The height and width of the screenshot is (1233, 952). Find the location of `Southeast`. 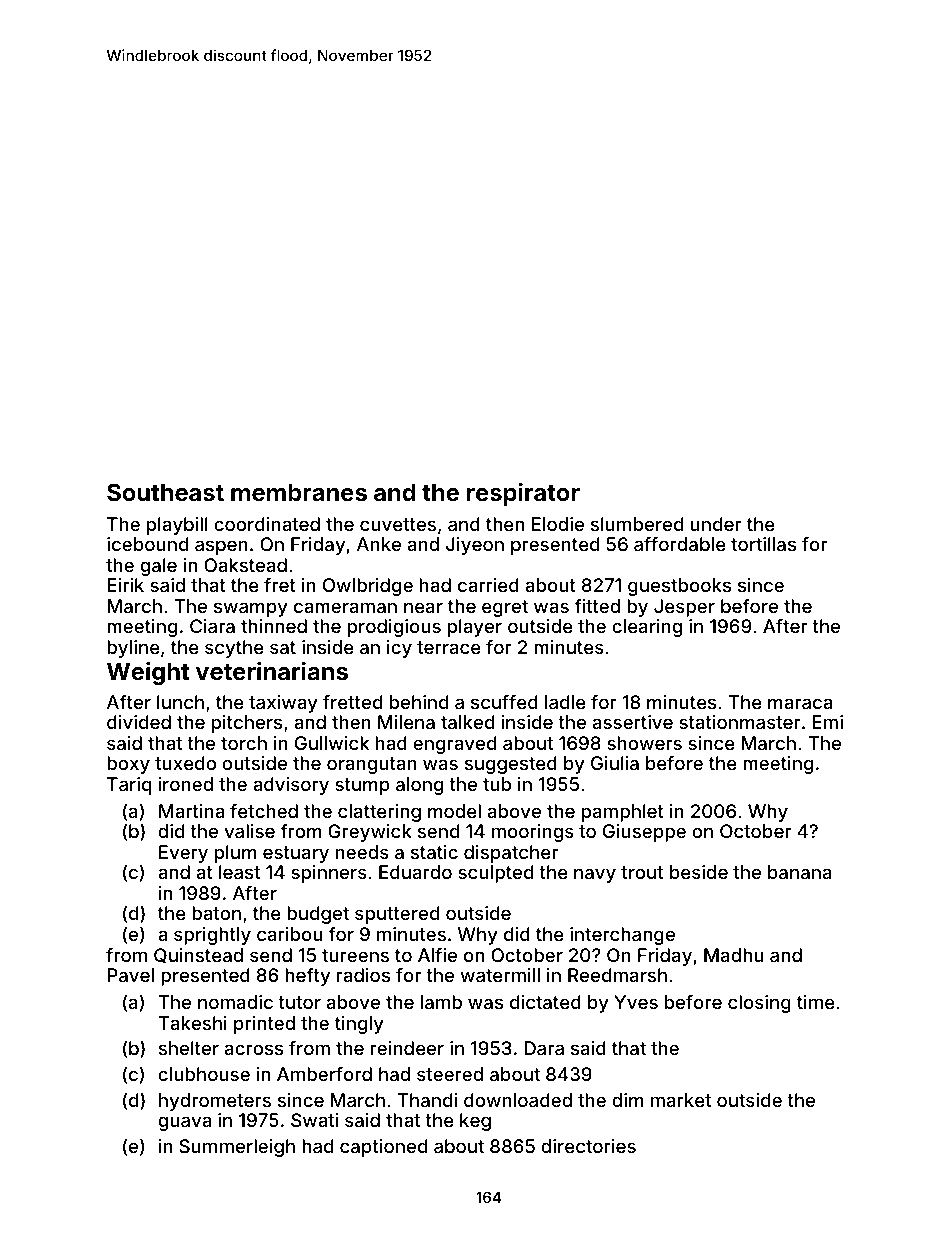

Southeast is located at coordinates (165, 492).
